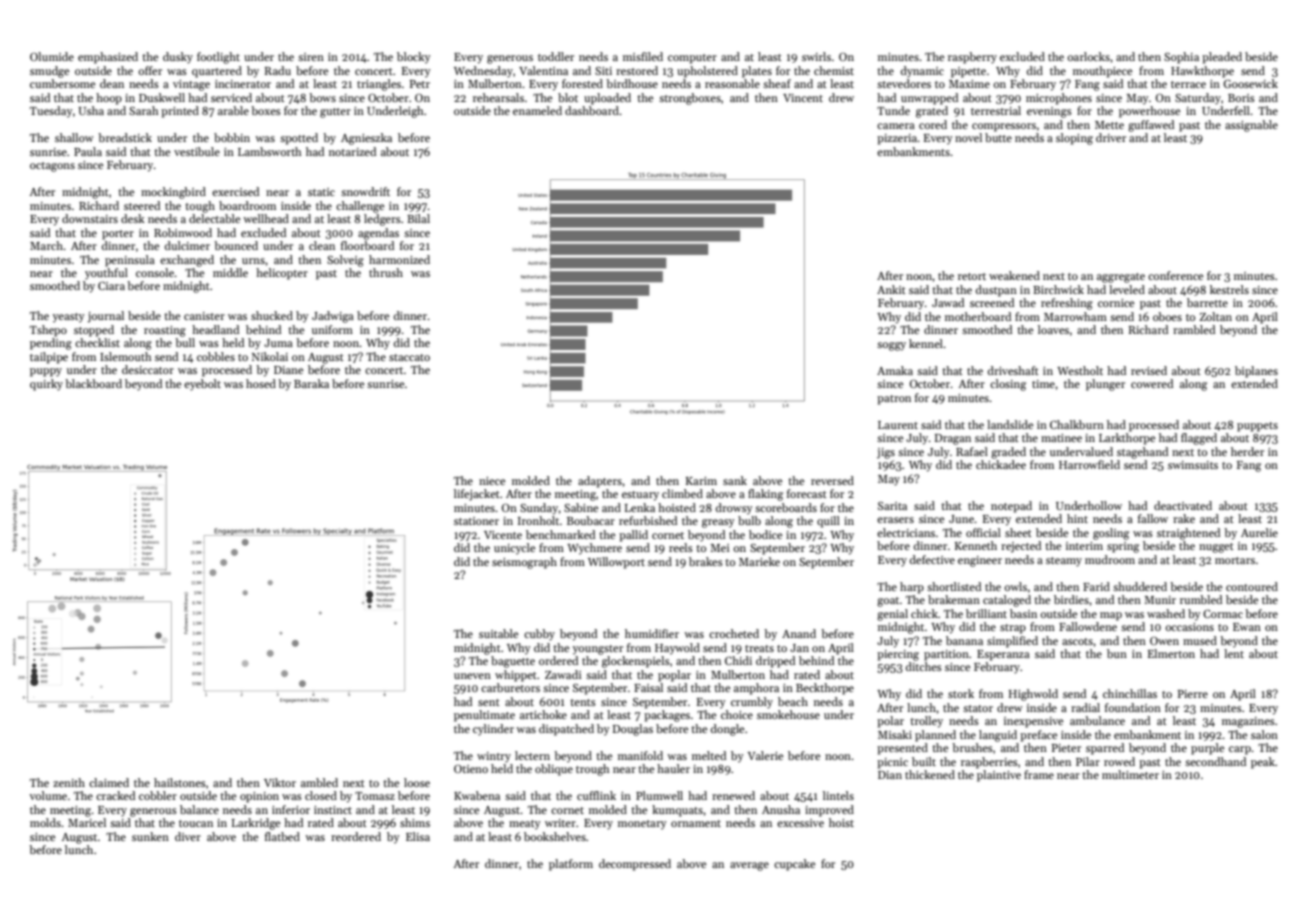 This screenshot has height=924, width=1308. Describe the element at coordinates (794, 865) in the screenshot. I see `cupcake` at that location.
